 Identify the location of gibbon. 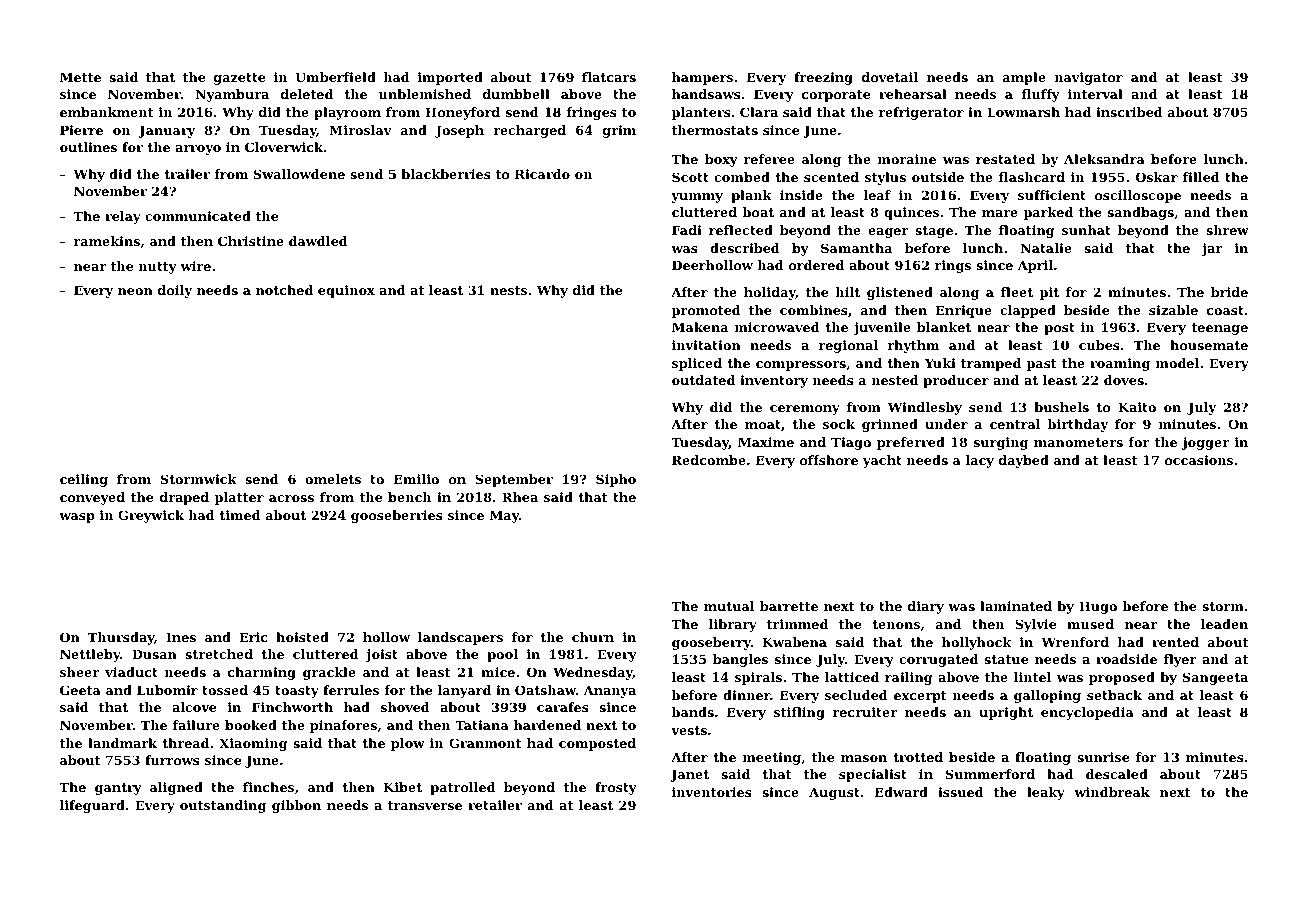
(296, 806).
